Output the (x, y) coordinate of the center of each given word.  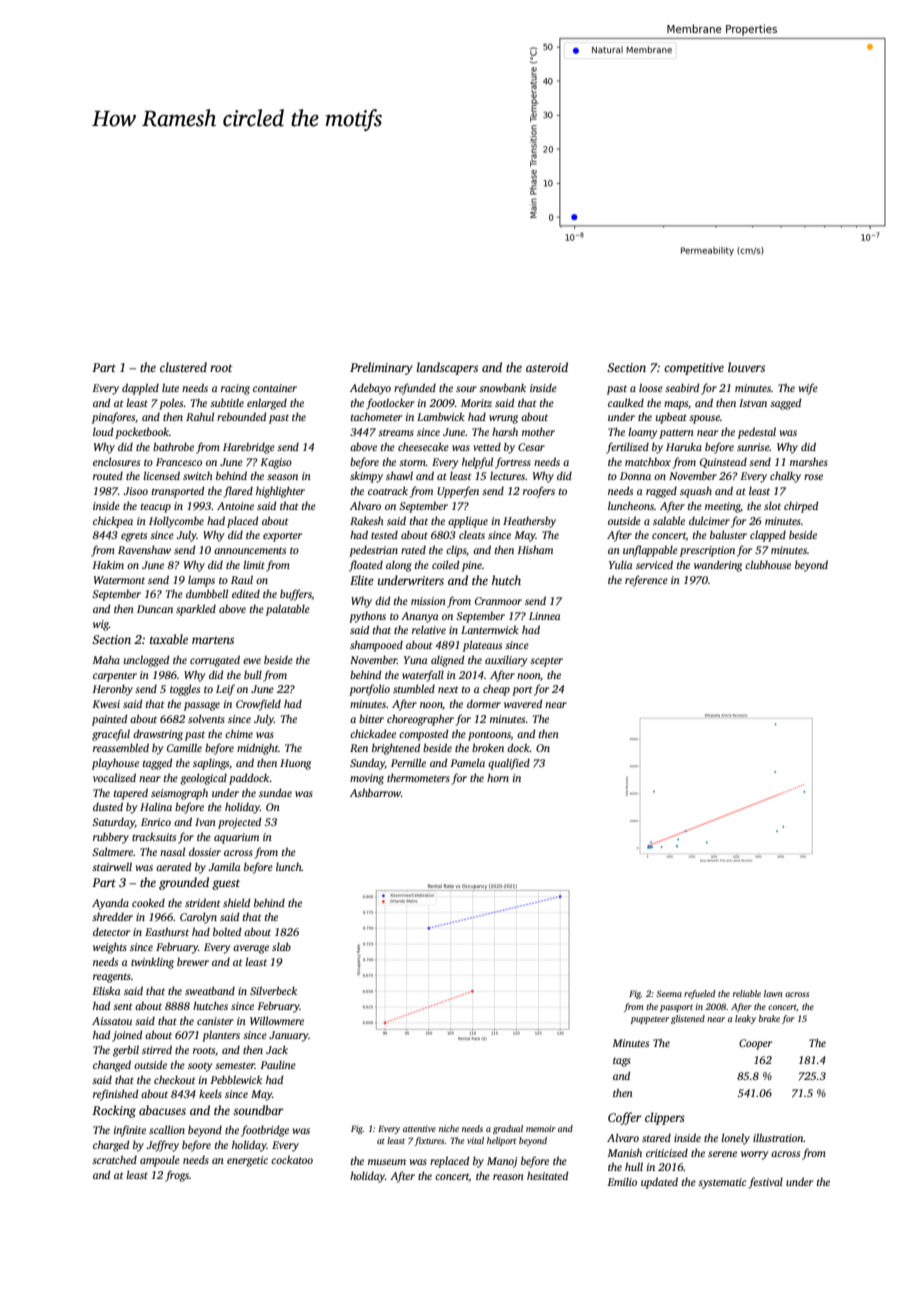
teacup (156, 508)
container (275, 388)
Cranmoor (498, 601)
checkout (174, 1079)
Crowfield (258, 705)
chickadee (373, 733)
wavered (523, 703)
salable (669, 520)
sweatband (210, 990)
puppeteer (649, 1020)
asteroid (547, 367)
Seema (669, 993)
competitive (694, 369)
